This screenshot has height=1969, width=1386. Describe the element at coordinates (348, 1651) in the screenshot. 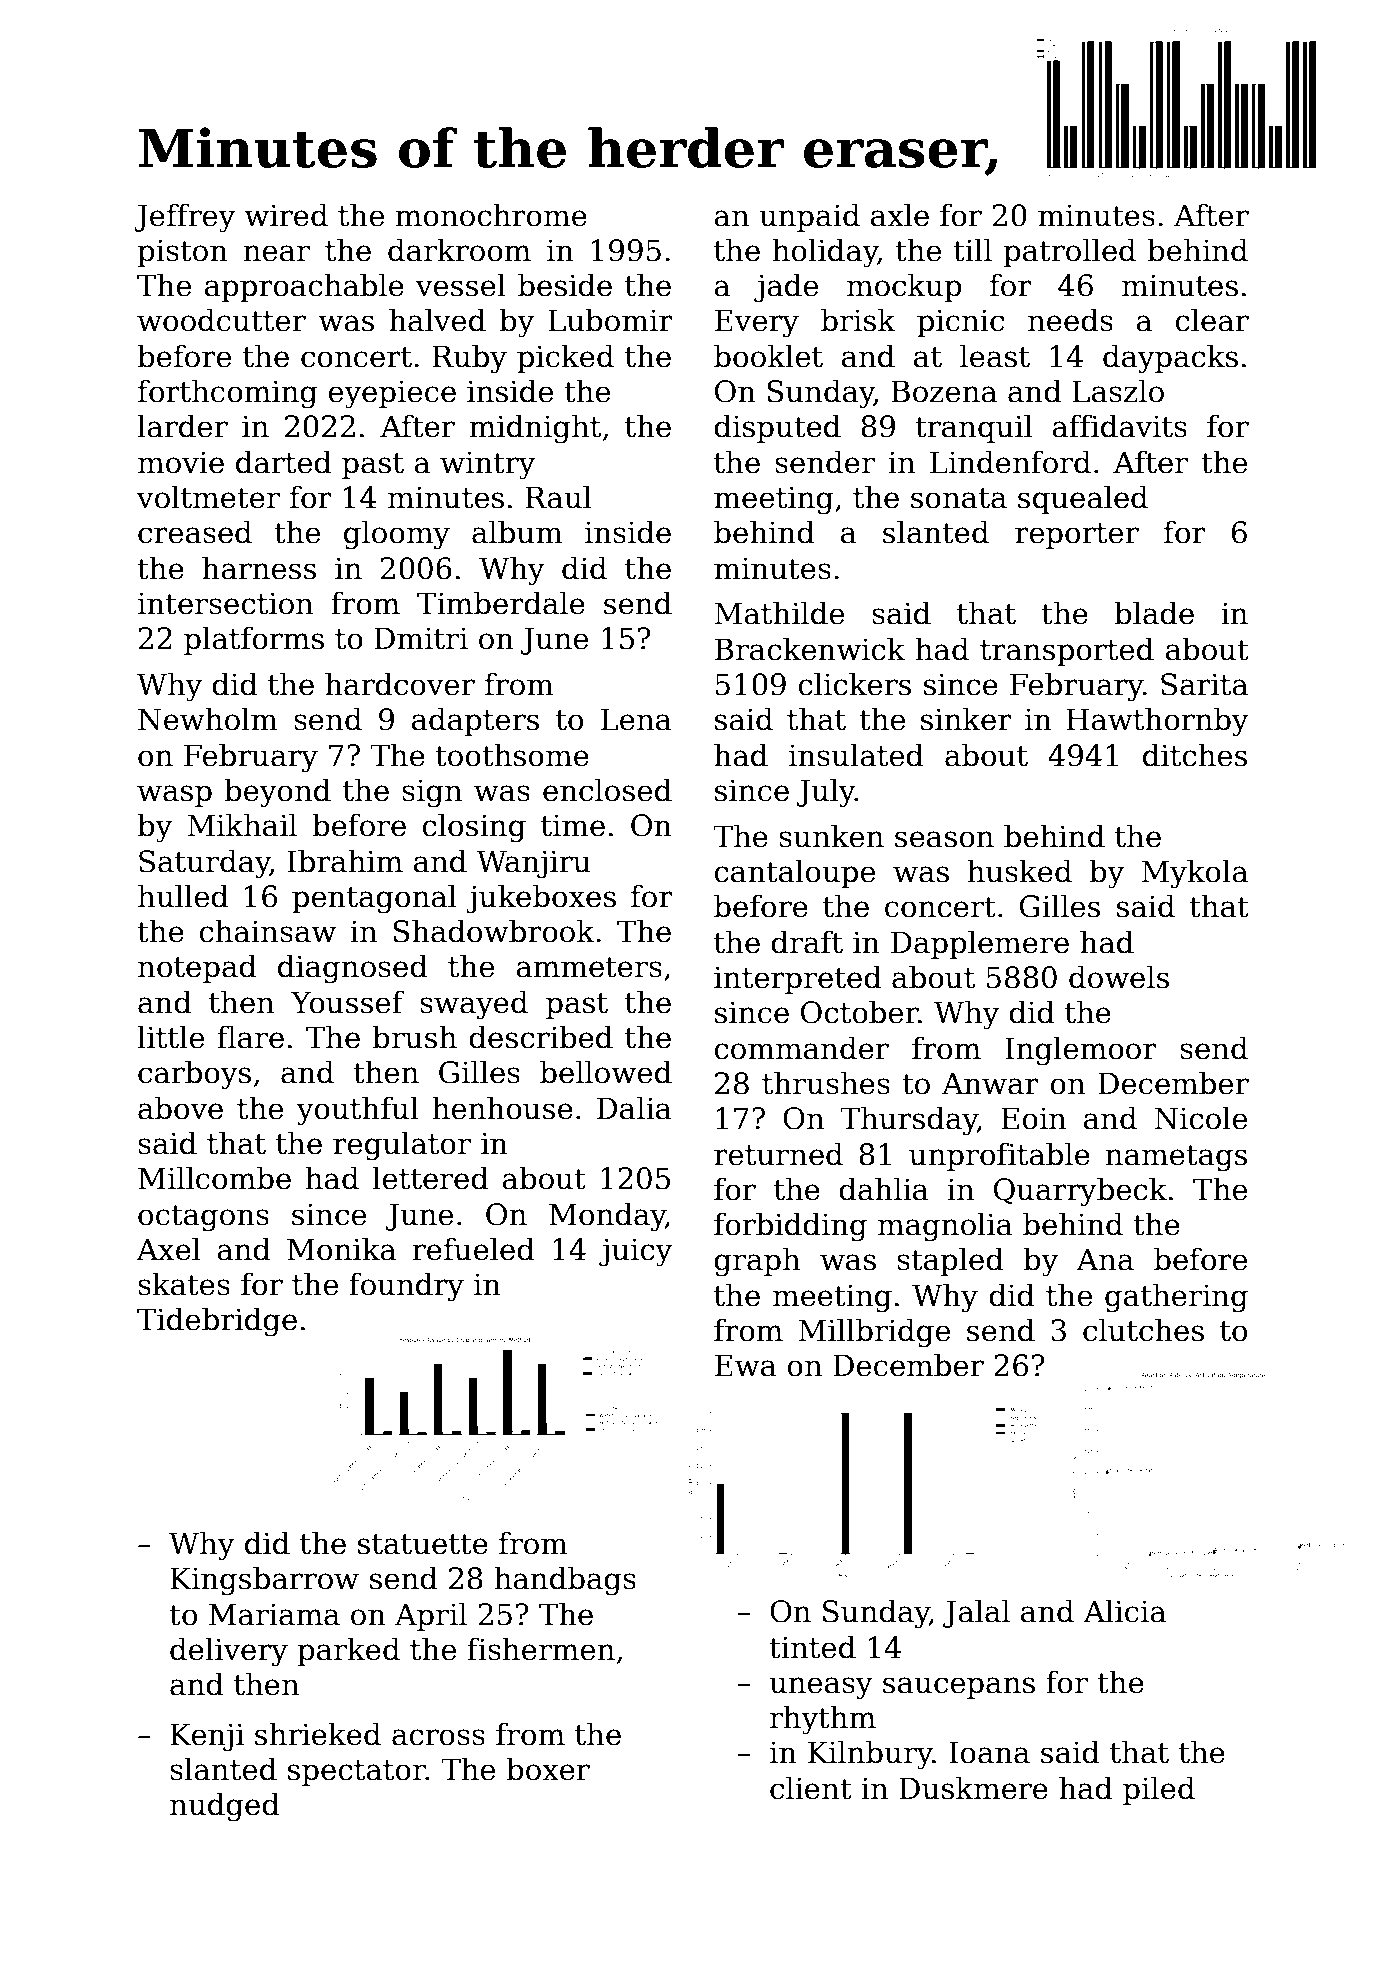

I see `parked` at that location.
